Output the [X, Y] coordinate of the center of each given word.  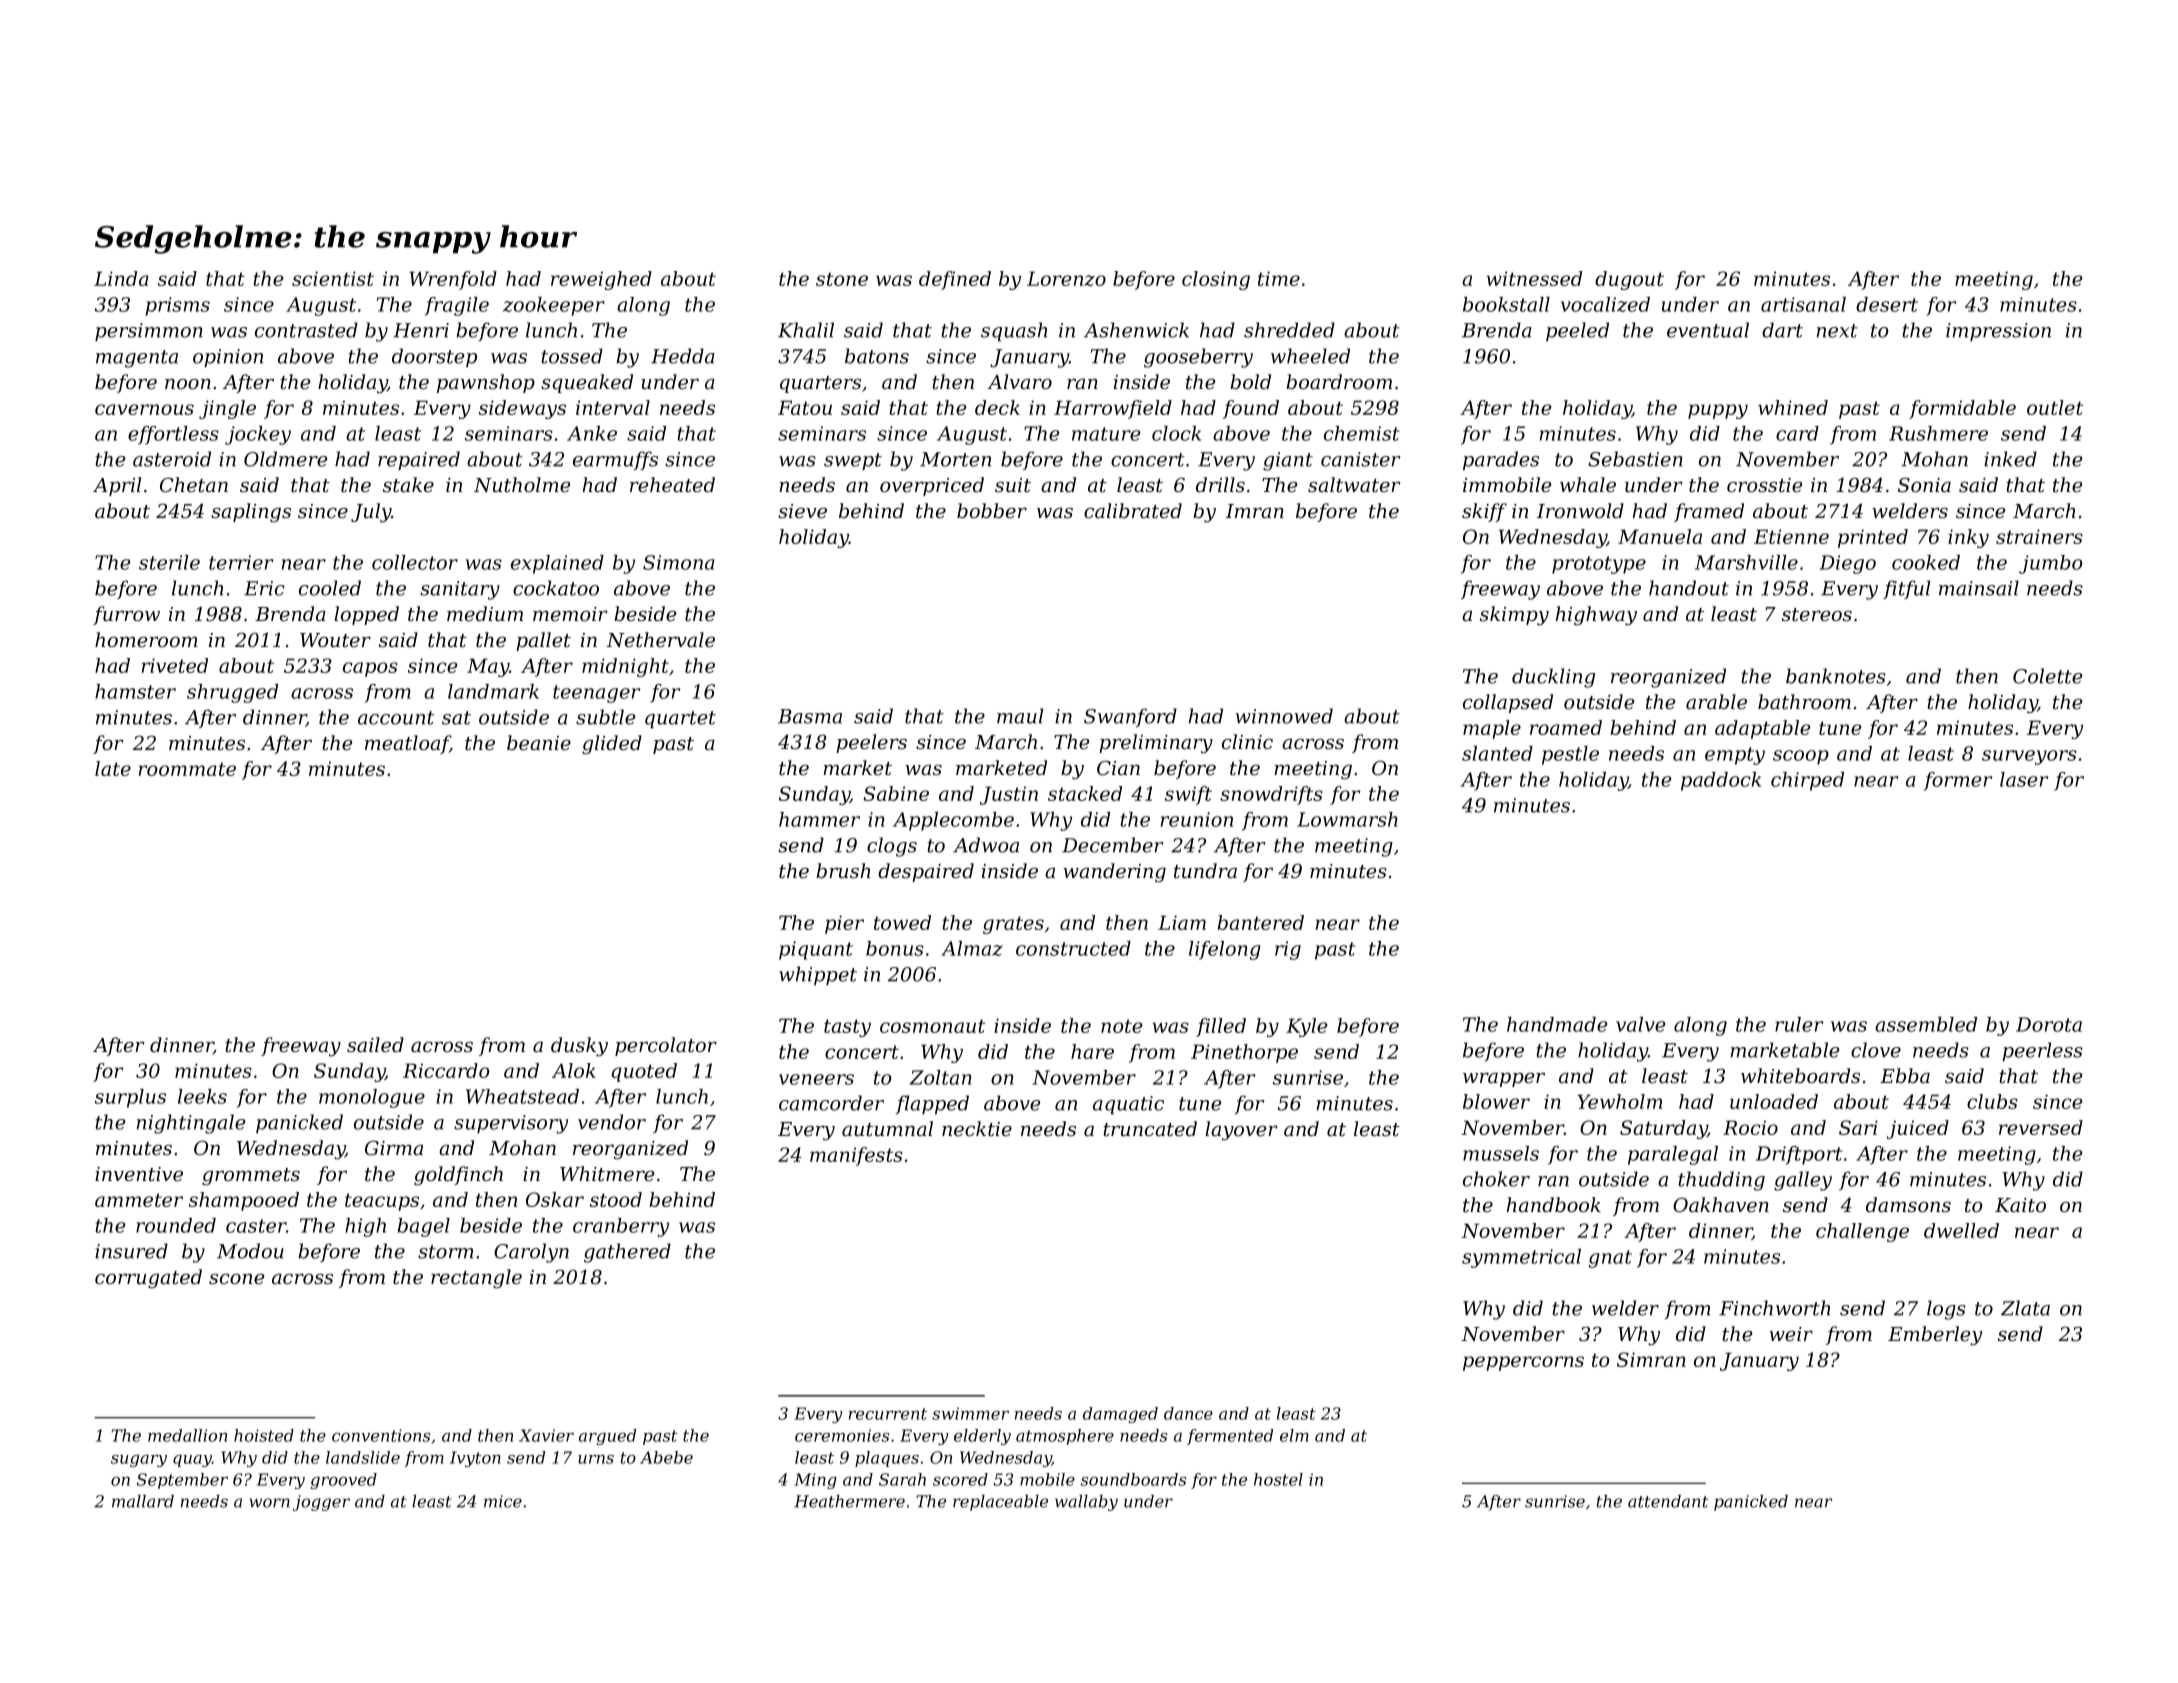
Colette [2048, 676]
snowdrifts [1271, 795]
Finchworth [1774, 1308]
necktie [977, 1129]
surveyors [2029, 757]
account [396, 718]
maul [1020, 716]
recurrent [888, 1414]
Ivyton [475, 1459]
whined [1793, 407]
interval [613, 407]
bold [1250, 382]
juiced [1918, 1129]
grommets [251, 1177]
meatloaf [407, 744]
